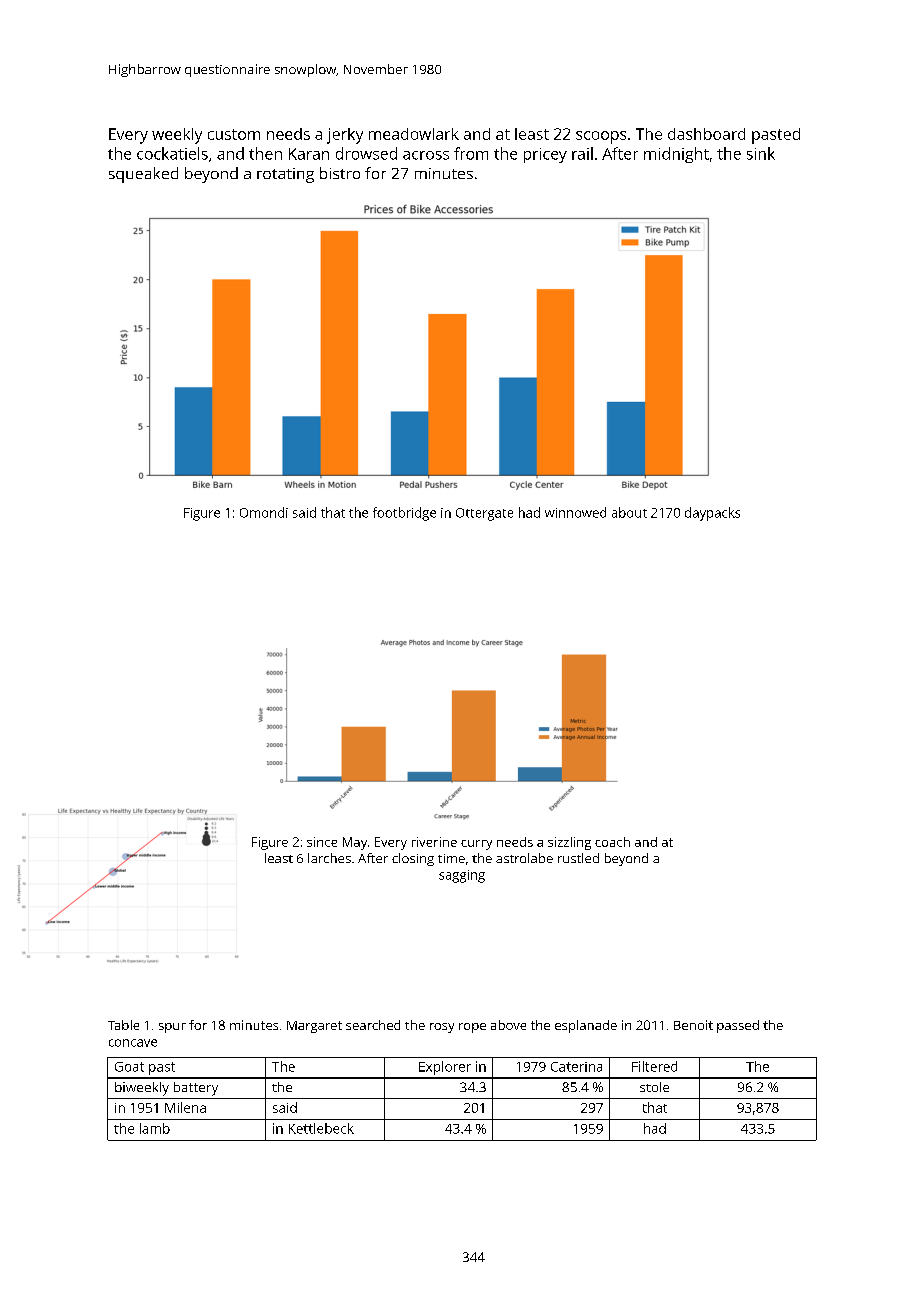  I want to click on squeaked, so click(143, 175).
